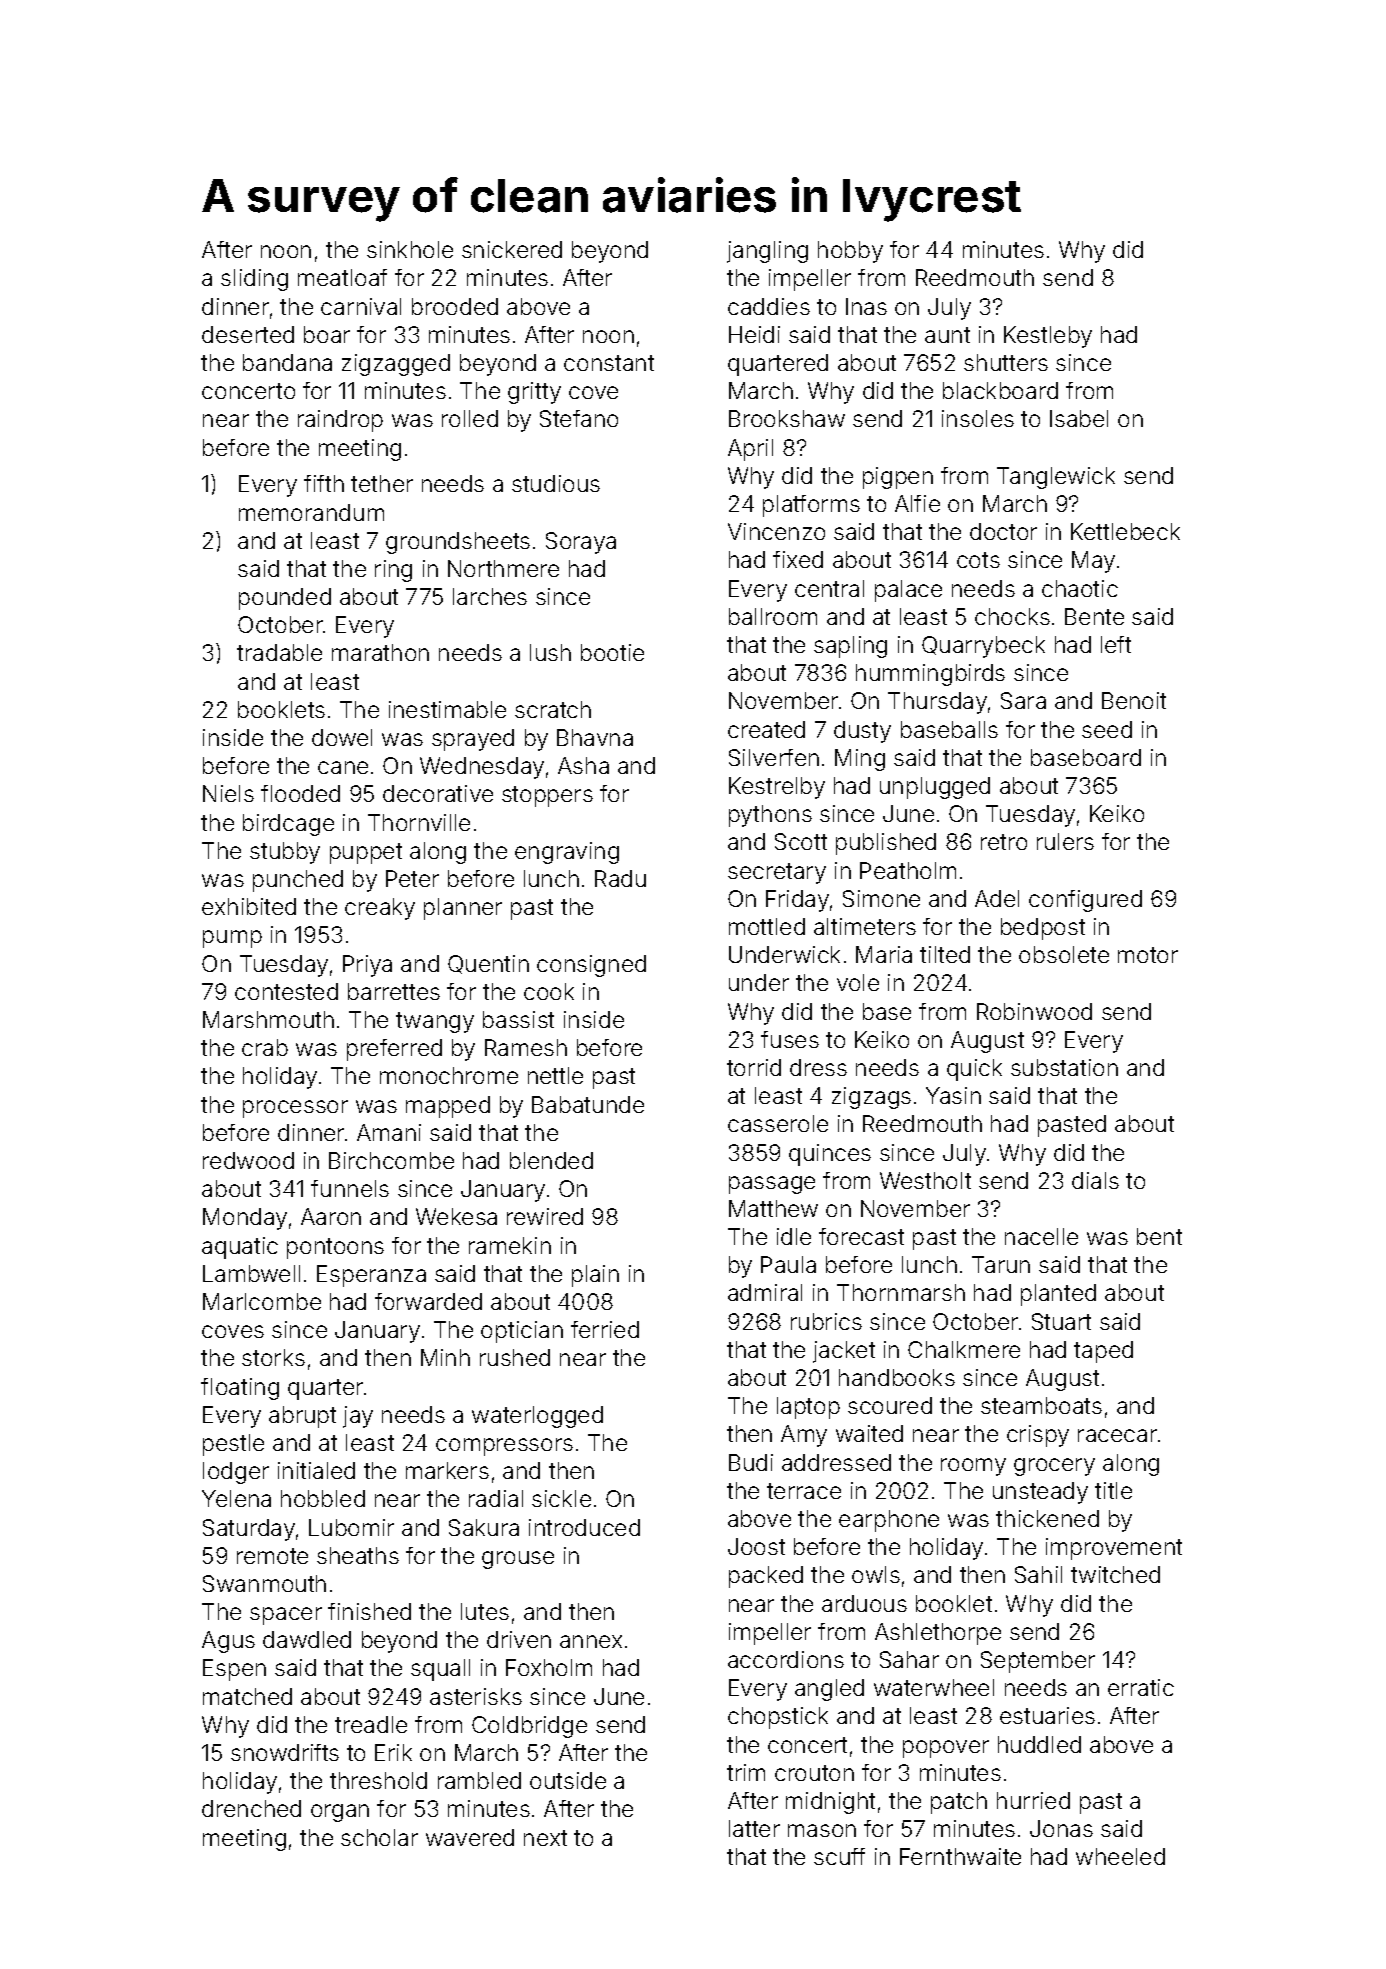 The width and height of the page is (1386, 1969). Describe the element at coordinates (767, 252) in the page. I see `jangling` at that location.
